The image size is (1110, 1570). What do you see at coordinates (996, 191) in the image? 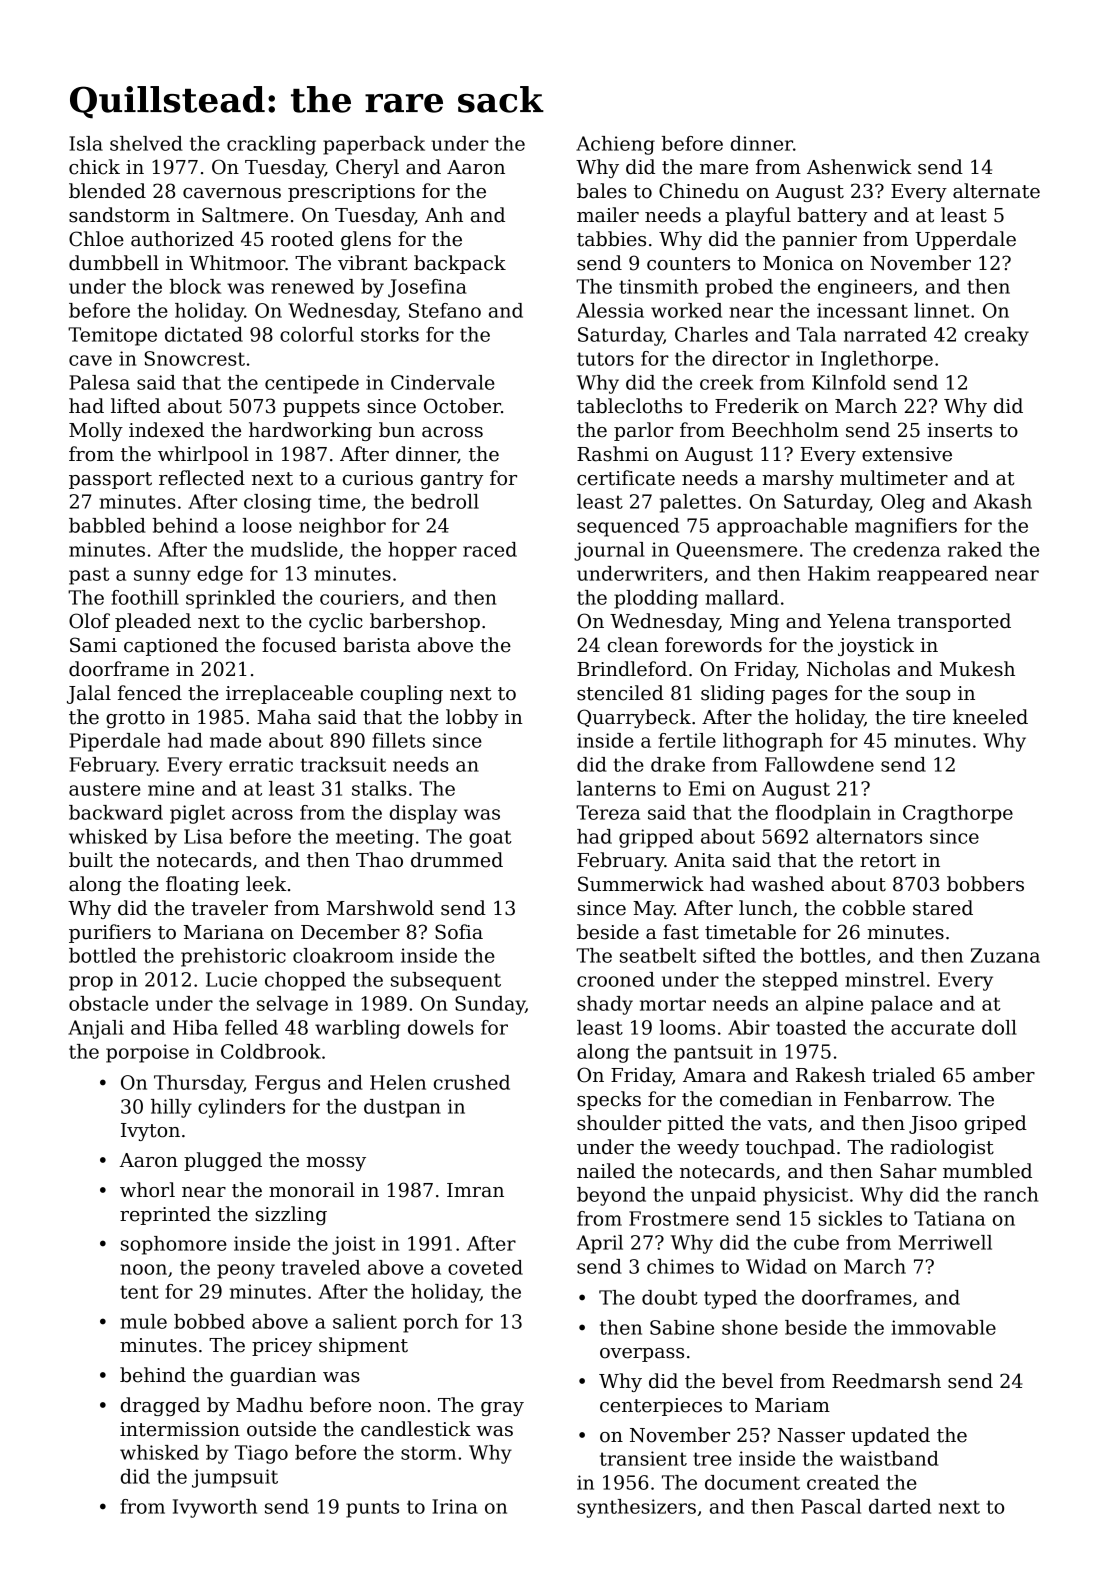
I see `alternate` at bounding box center [996, 191].
